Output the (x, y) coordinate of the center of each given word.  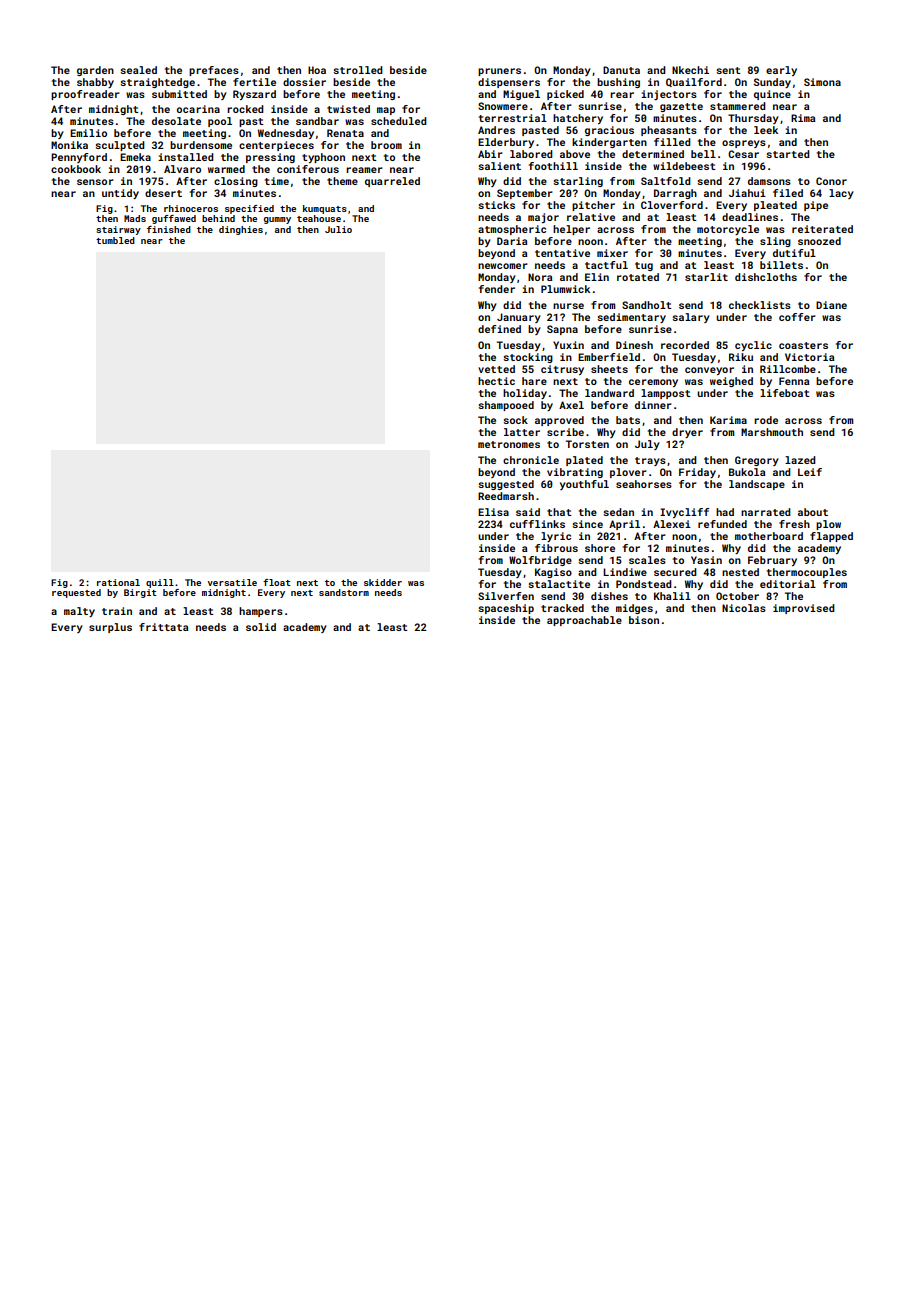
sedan (618, 512)
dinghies (241, 230)
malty (79, 612)
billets (781, 265)
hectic (496, 381)
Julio (338, 229)
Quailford (694, 82)
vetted (496, 369)
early (781, 71)
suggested (506, 485)
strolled (358, 70)
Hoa (317, 70)
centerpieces (276, 146)
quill (160, 583)
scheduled (399, 121)
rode (766, 420)
